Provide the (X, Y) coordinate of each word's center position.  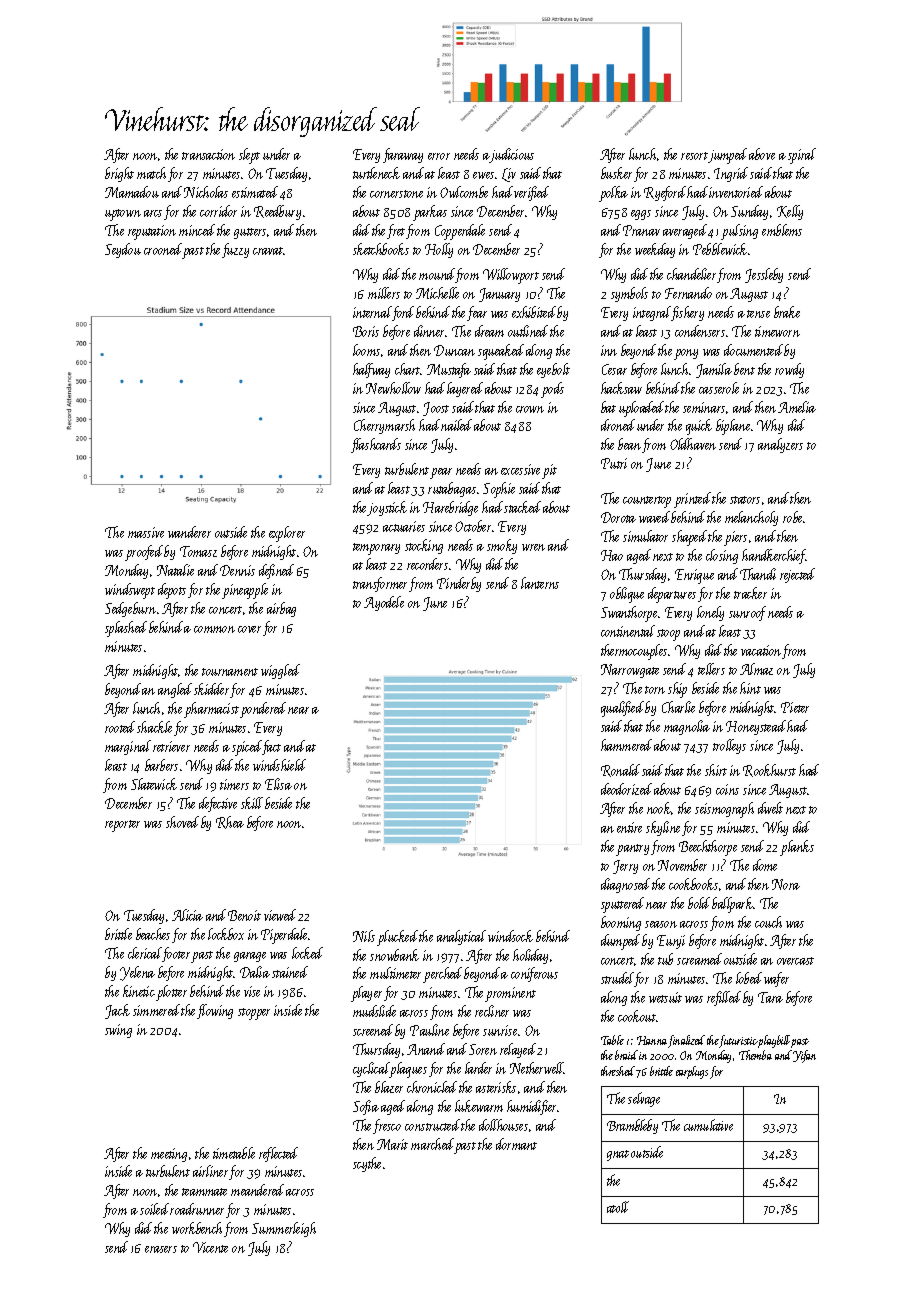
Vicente (210, 1247)
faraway (403, 155)
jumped (727, 156)
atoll (618, 1207)
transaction (208, 154)
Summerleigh (284, 1229)
